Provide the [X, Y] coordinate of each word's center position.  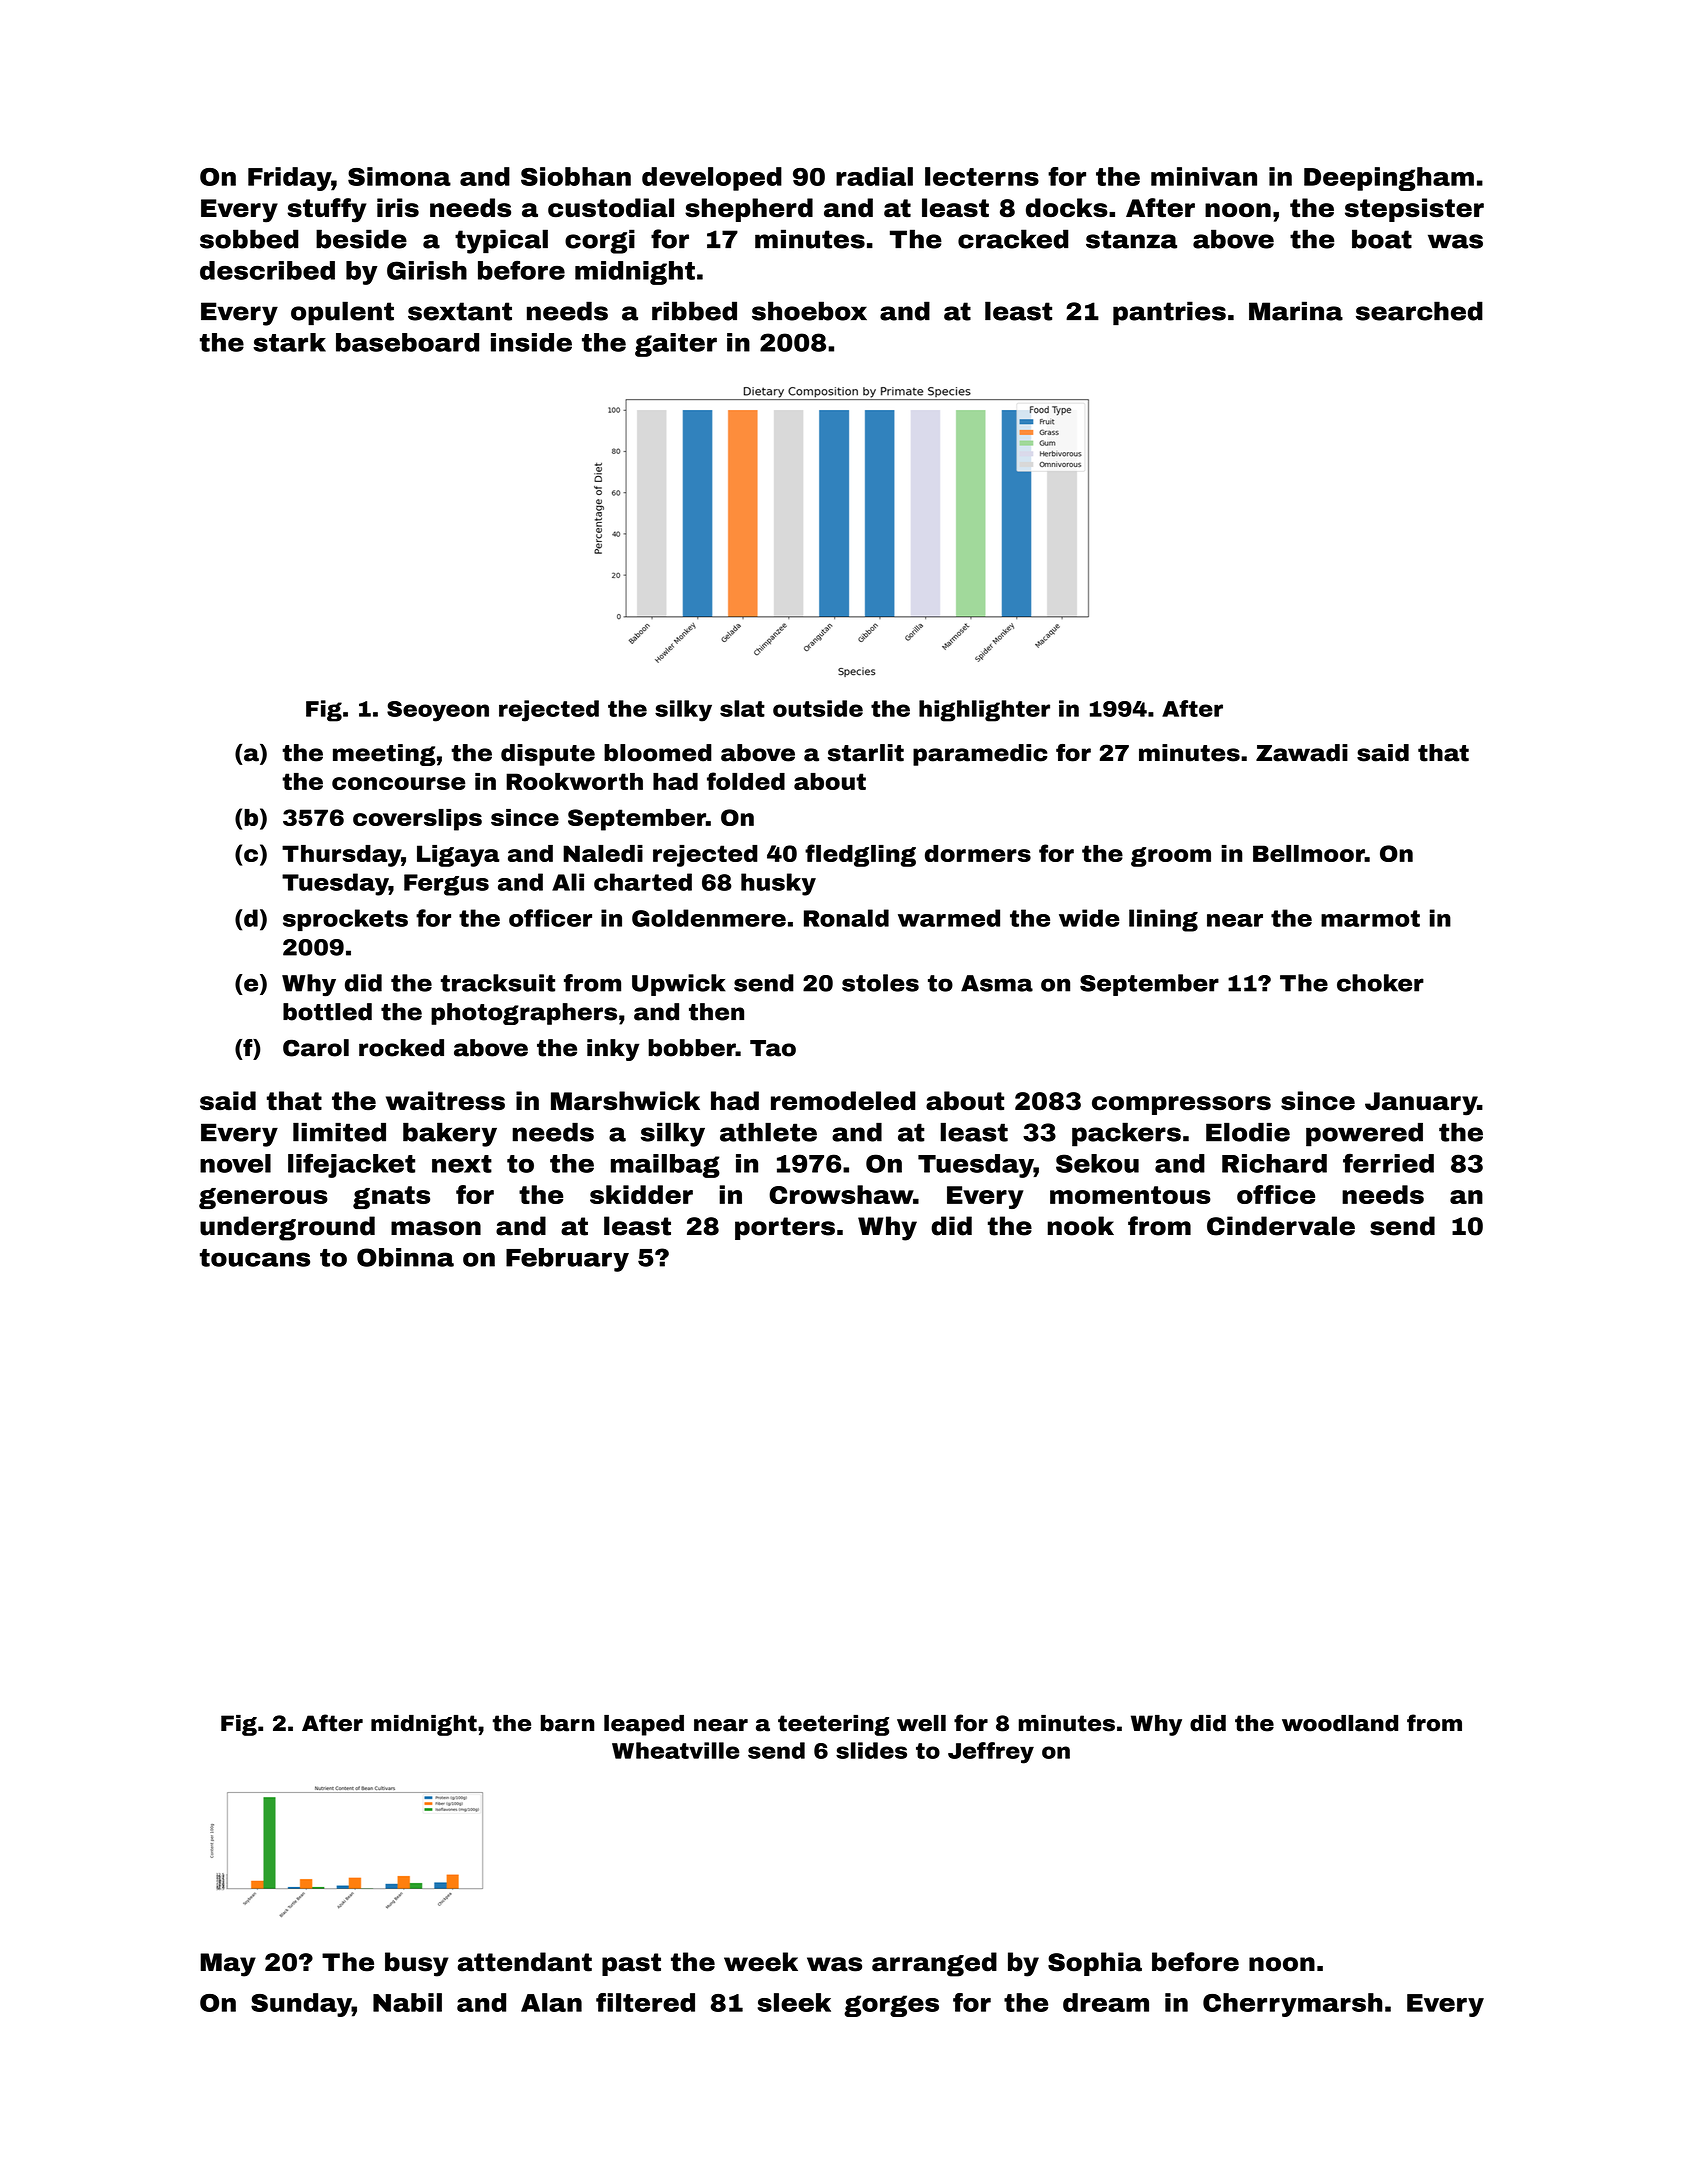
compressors [1181, 1105]
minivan [1204, 176]
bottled [327, 1012]
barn [567, 1723]
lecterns [982, 176]
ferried [1388, 1163]
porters [785, 1228]
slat [742, 708]
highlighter [984, 711]
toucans [255, 1258]
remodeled [843, 1101]
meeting [384, 755]
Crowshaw [841, 1194]
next [462, 1164]
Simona [399, 176]
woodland [1340, 1723]
